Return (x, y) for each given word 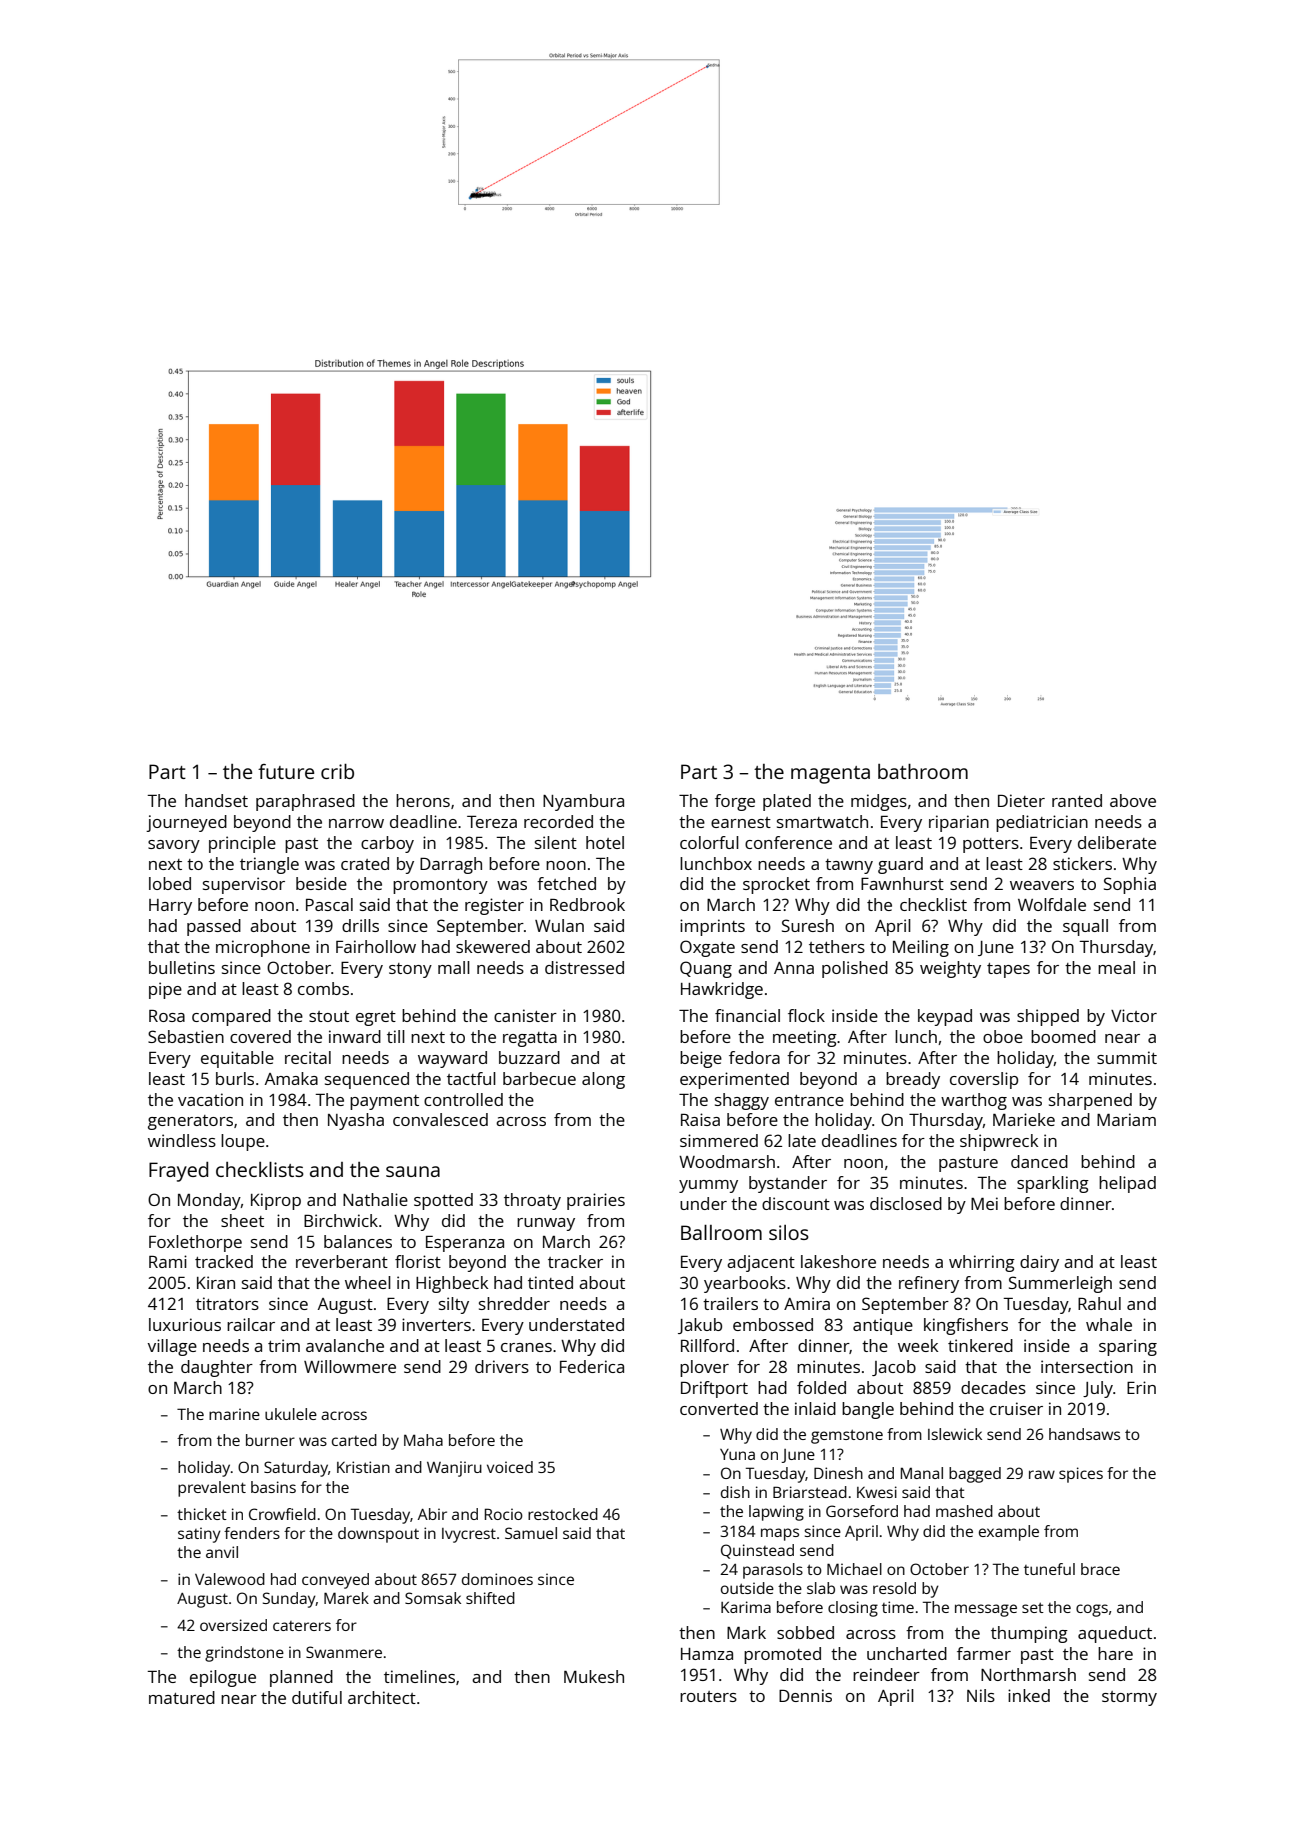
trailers (730, 1303)
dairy (1039, 1263)
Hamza (707, 1654)
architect (382, 1697)
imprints (712, 927)
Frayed (178, 1172)
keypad (945, 1017)
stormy (1129, 1698)
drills (360, 925)
